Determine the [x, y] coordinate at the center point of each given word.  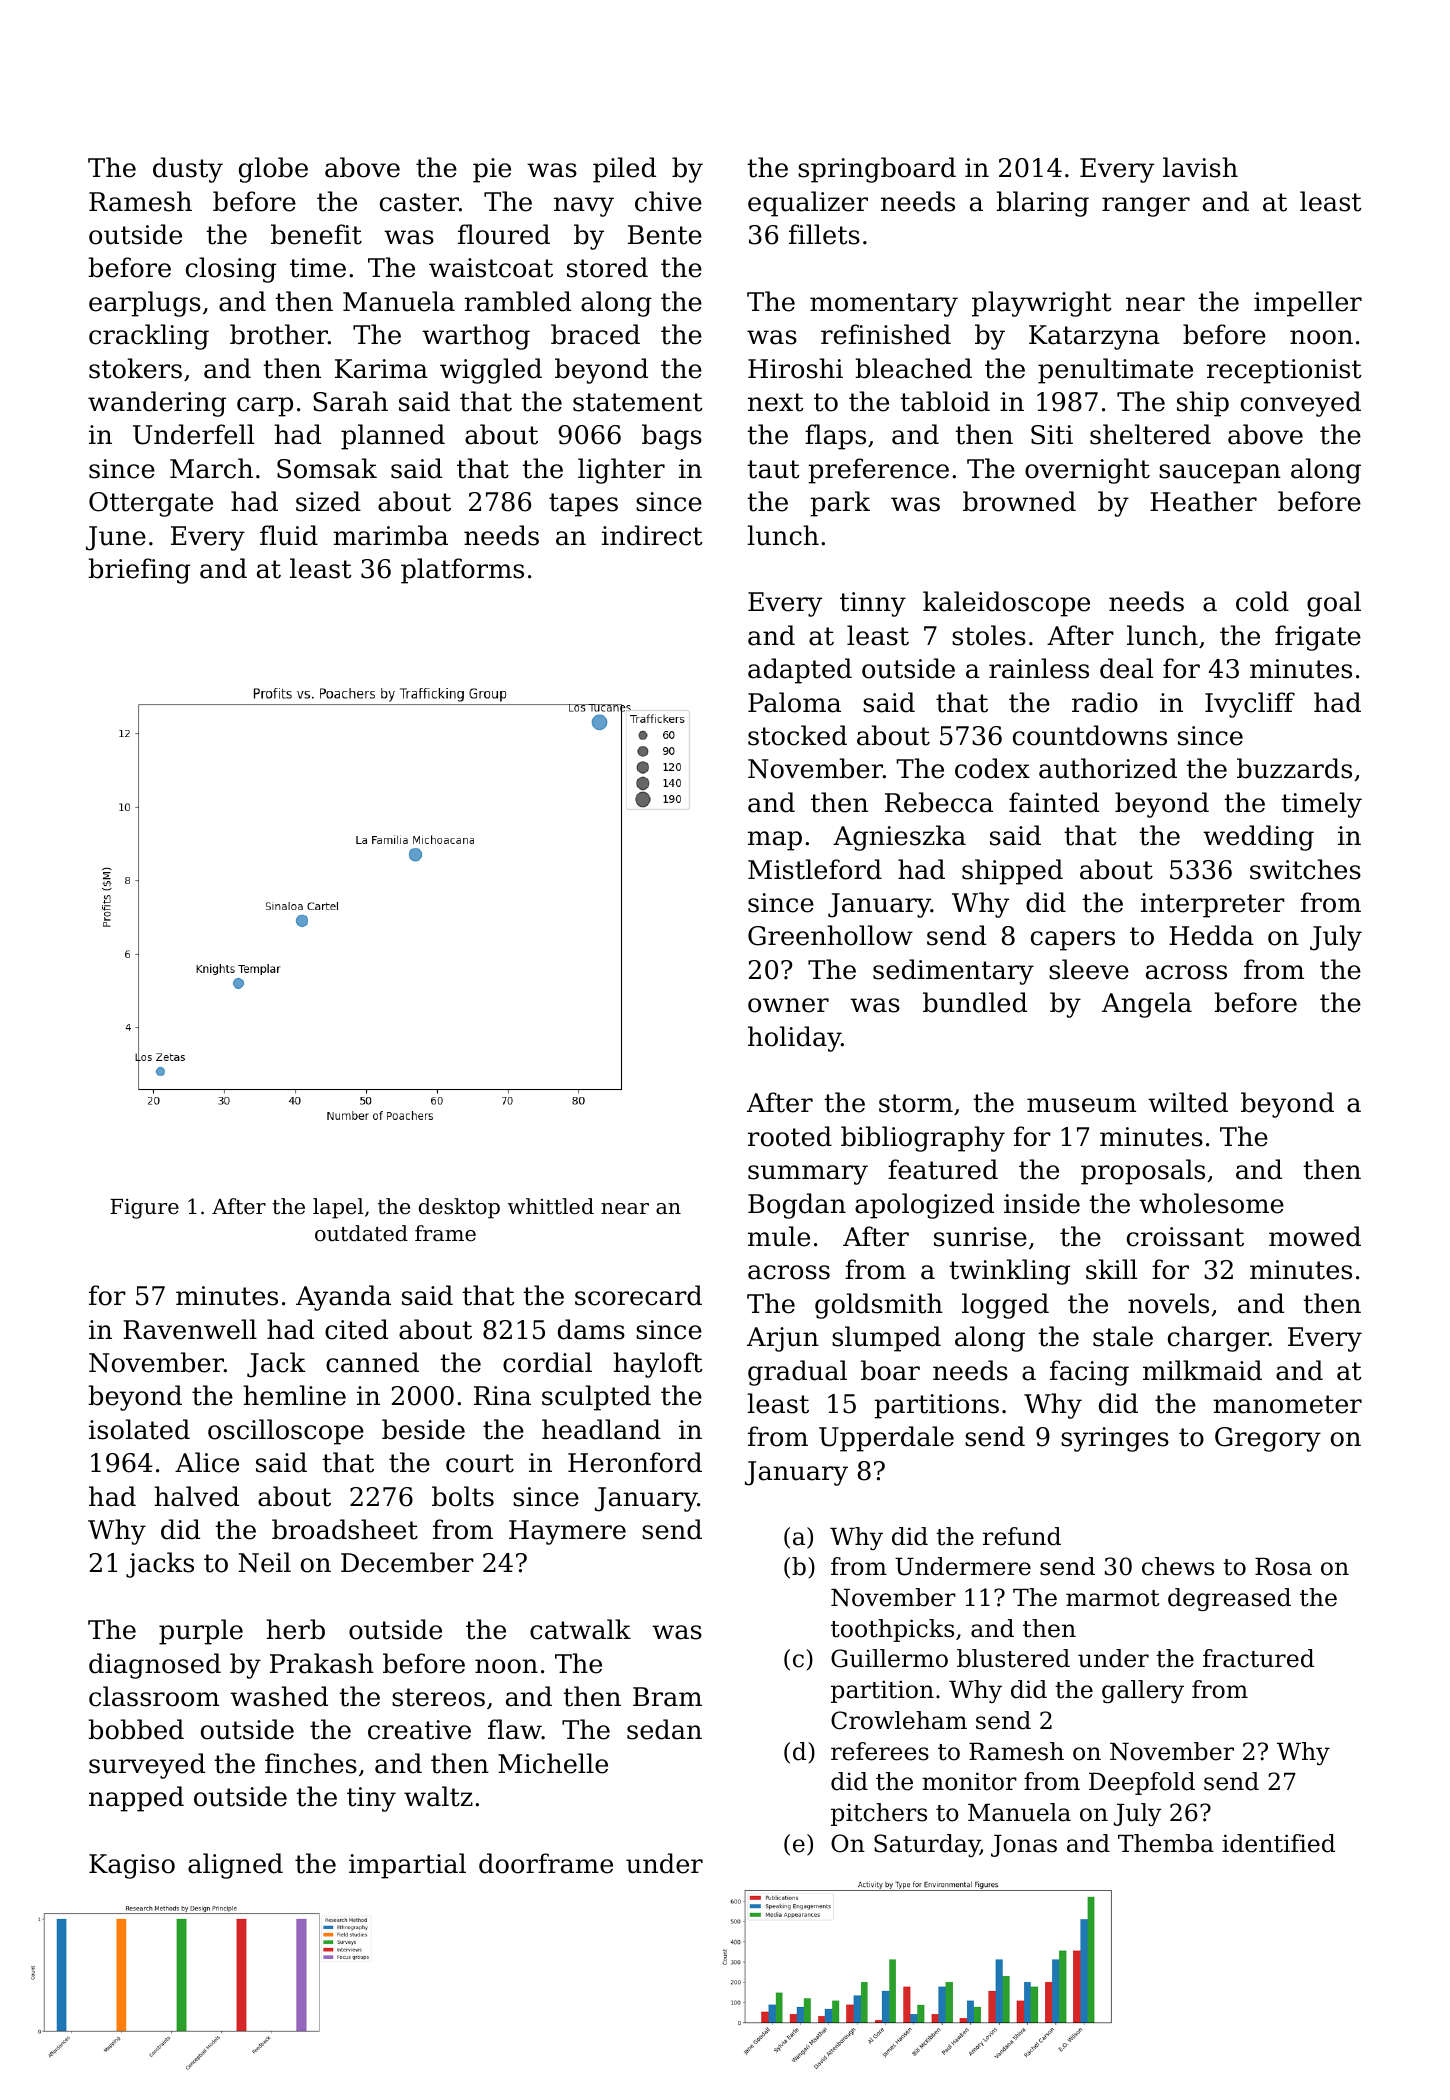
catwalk [580, 1629]
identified [1278, 1843]
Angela [1147, 1005]
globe [273, 170]
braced [595, 334]
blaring [1042, 204]
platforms [462, 571]
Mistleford [815, 869]
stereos [438, 1697]
